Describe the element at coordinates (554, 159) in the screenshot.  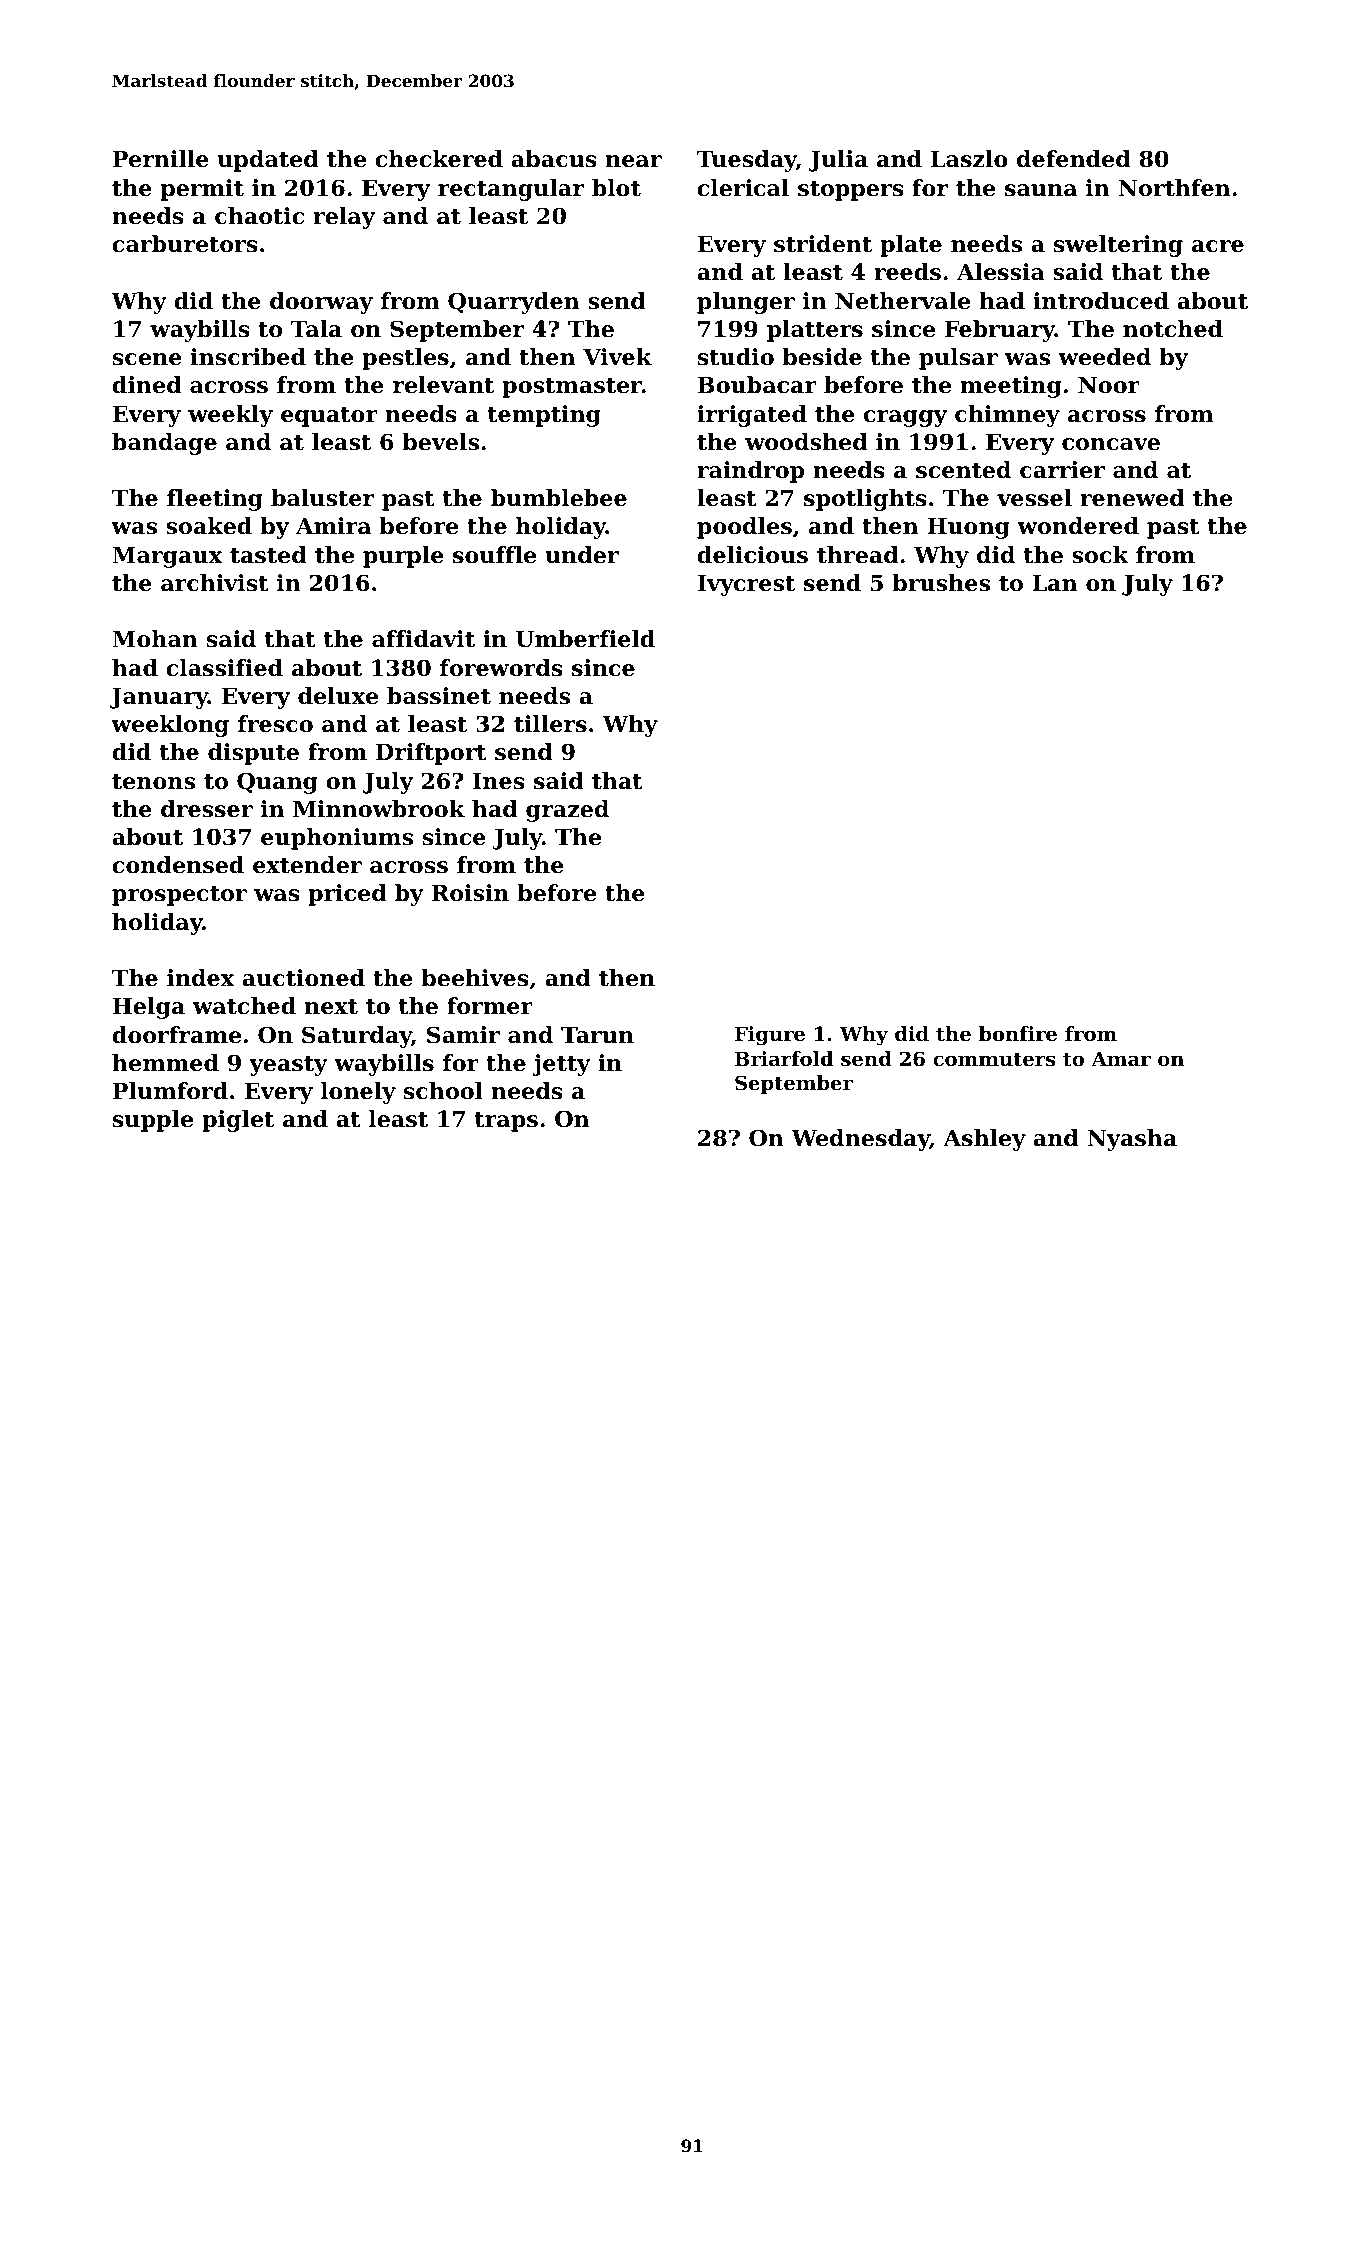
I see `abacus` at that location.
